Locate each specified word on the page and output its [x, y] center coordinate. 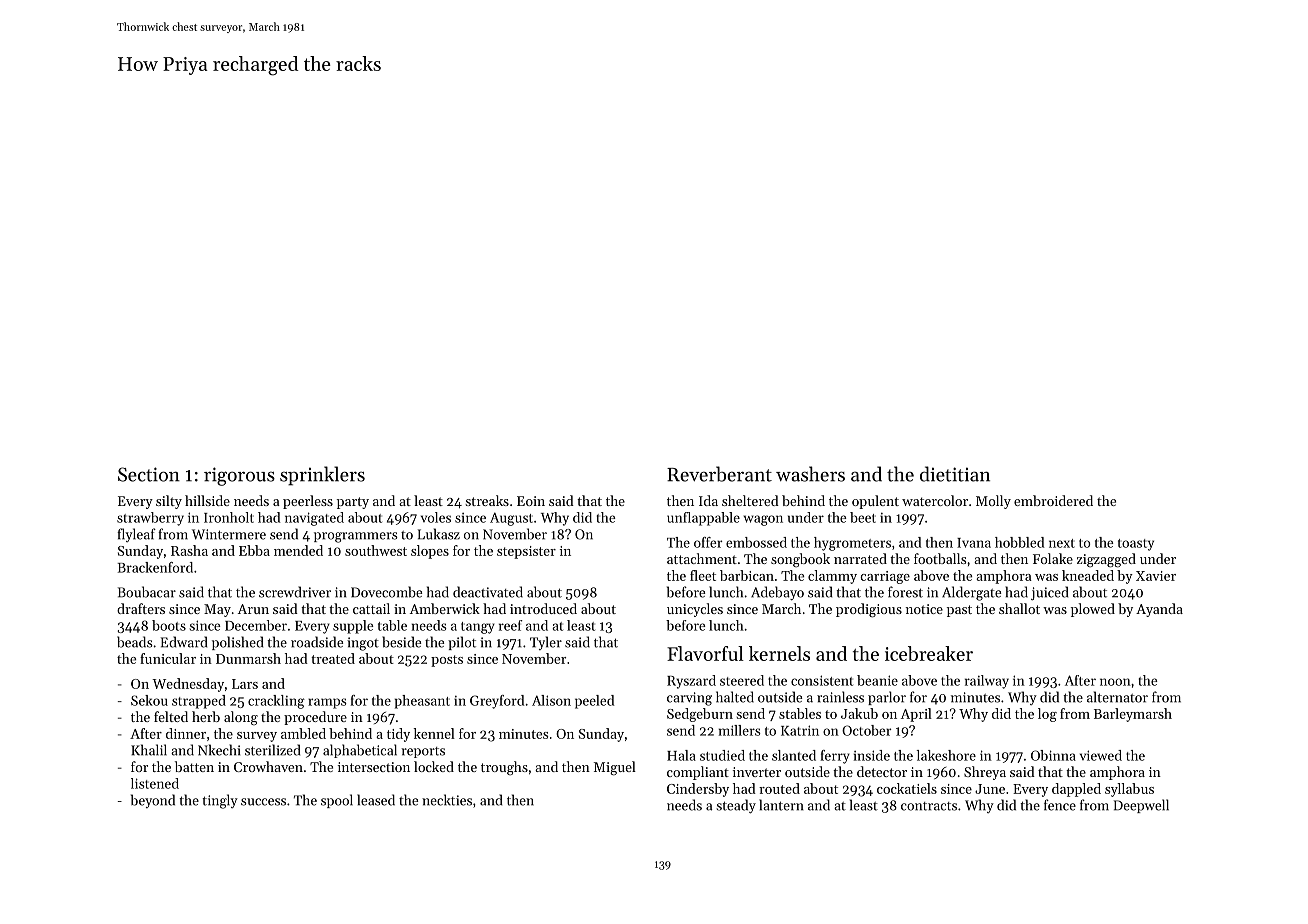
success [263, 802]
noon [1115, 682]
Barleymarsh [1133, 715]
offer [708, 542]
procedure [315, 718]
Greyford [497, 702]
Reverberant [719, 474]
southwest [376, 550]
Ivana [974, 543]
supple [353, 627]
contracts [929, 806]
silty [169, 502]
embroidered [1053, 500]
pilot [462, 643]
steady [736, 806]
